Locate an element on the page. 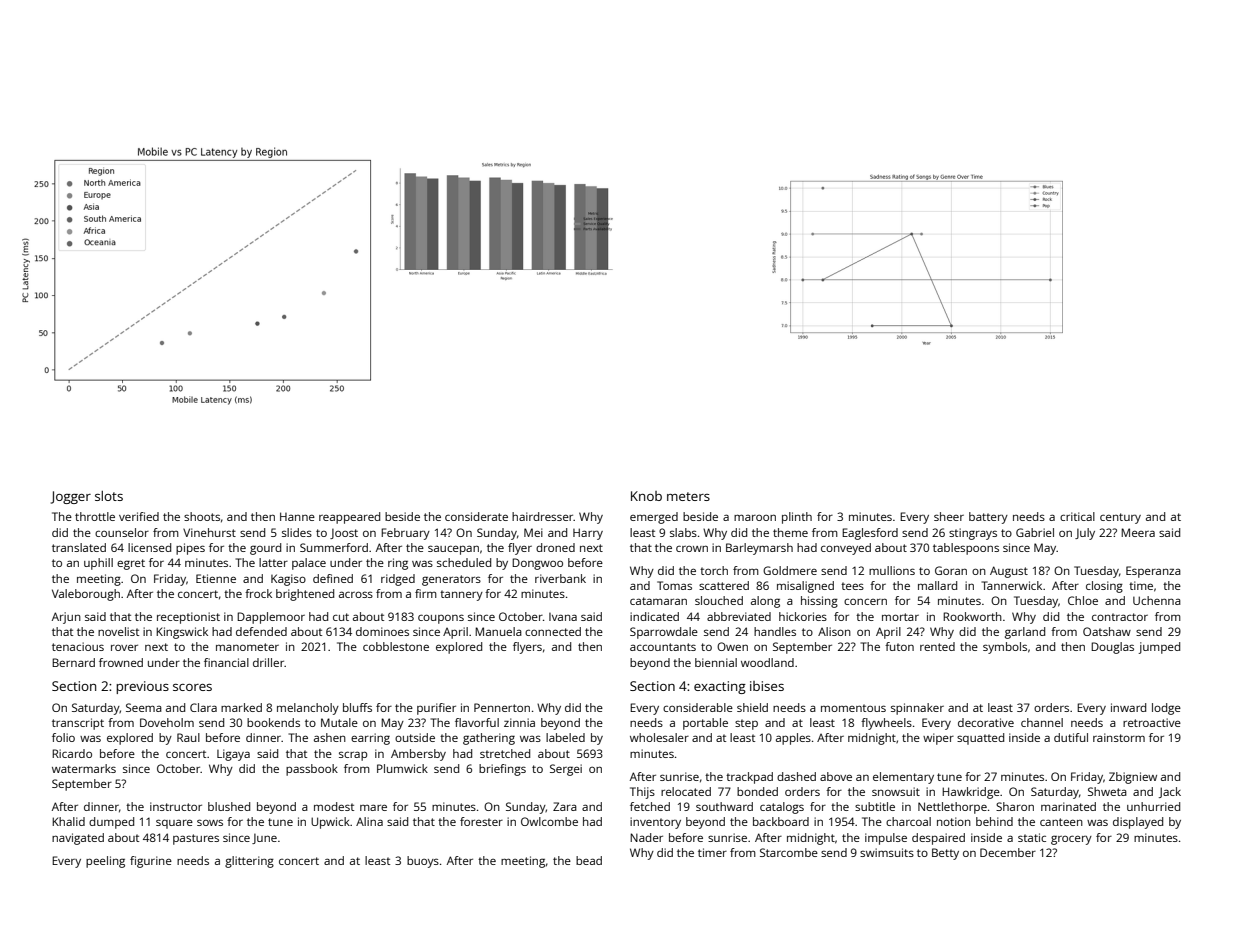  buoys is located at coordinates (423, 862).
